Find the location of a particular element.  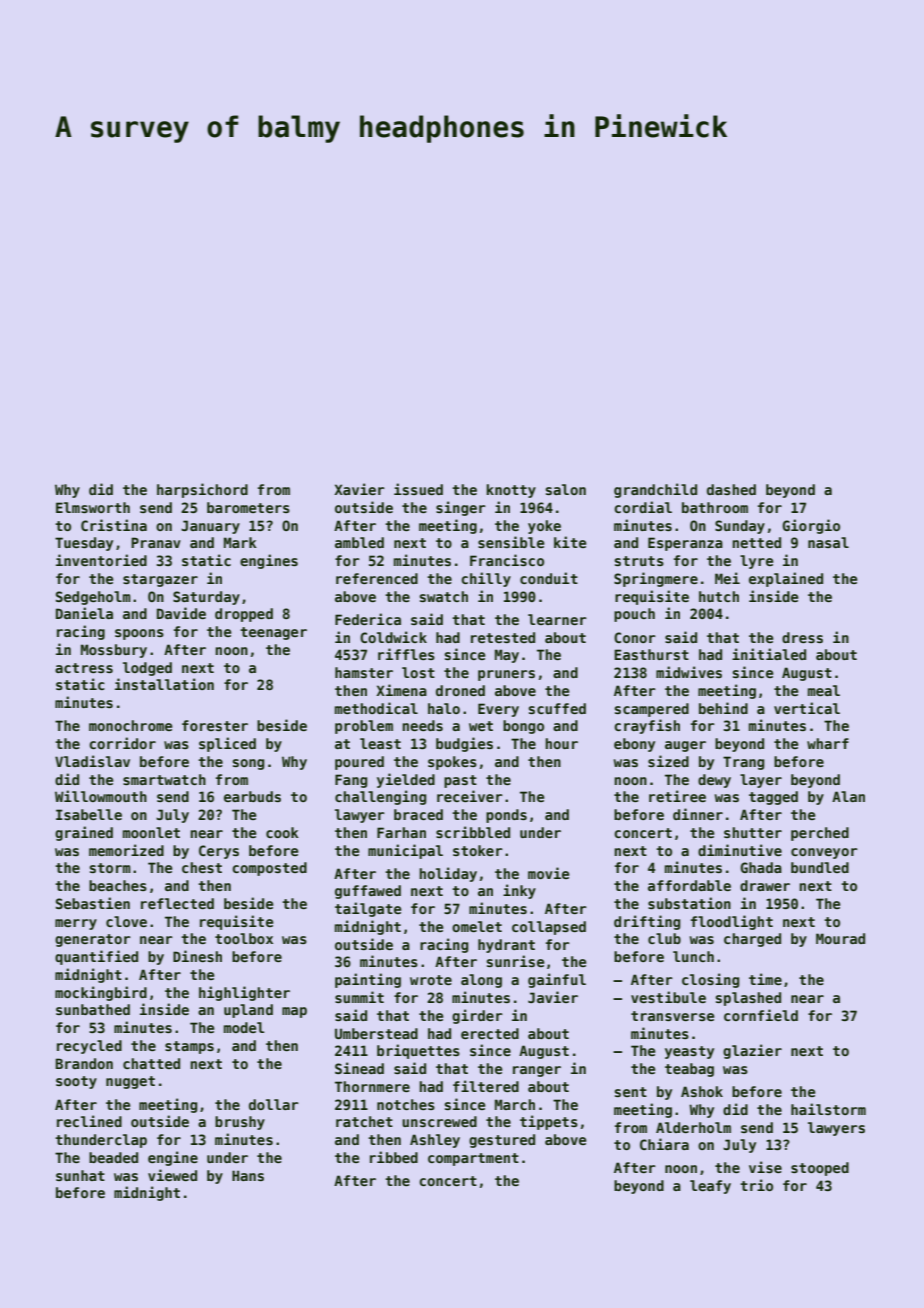

ambled is located at coordinates (359, 542).
